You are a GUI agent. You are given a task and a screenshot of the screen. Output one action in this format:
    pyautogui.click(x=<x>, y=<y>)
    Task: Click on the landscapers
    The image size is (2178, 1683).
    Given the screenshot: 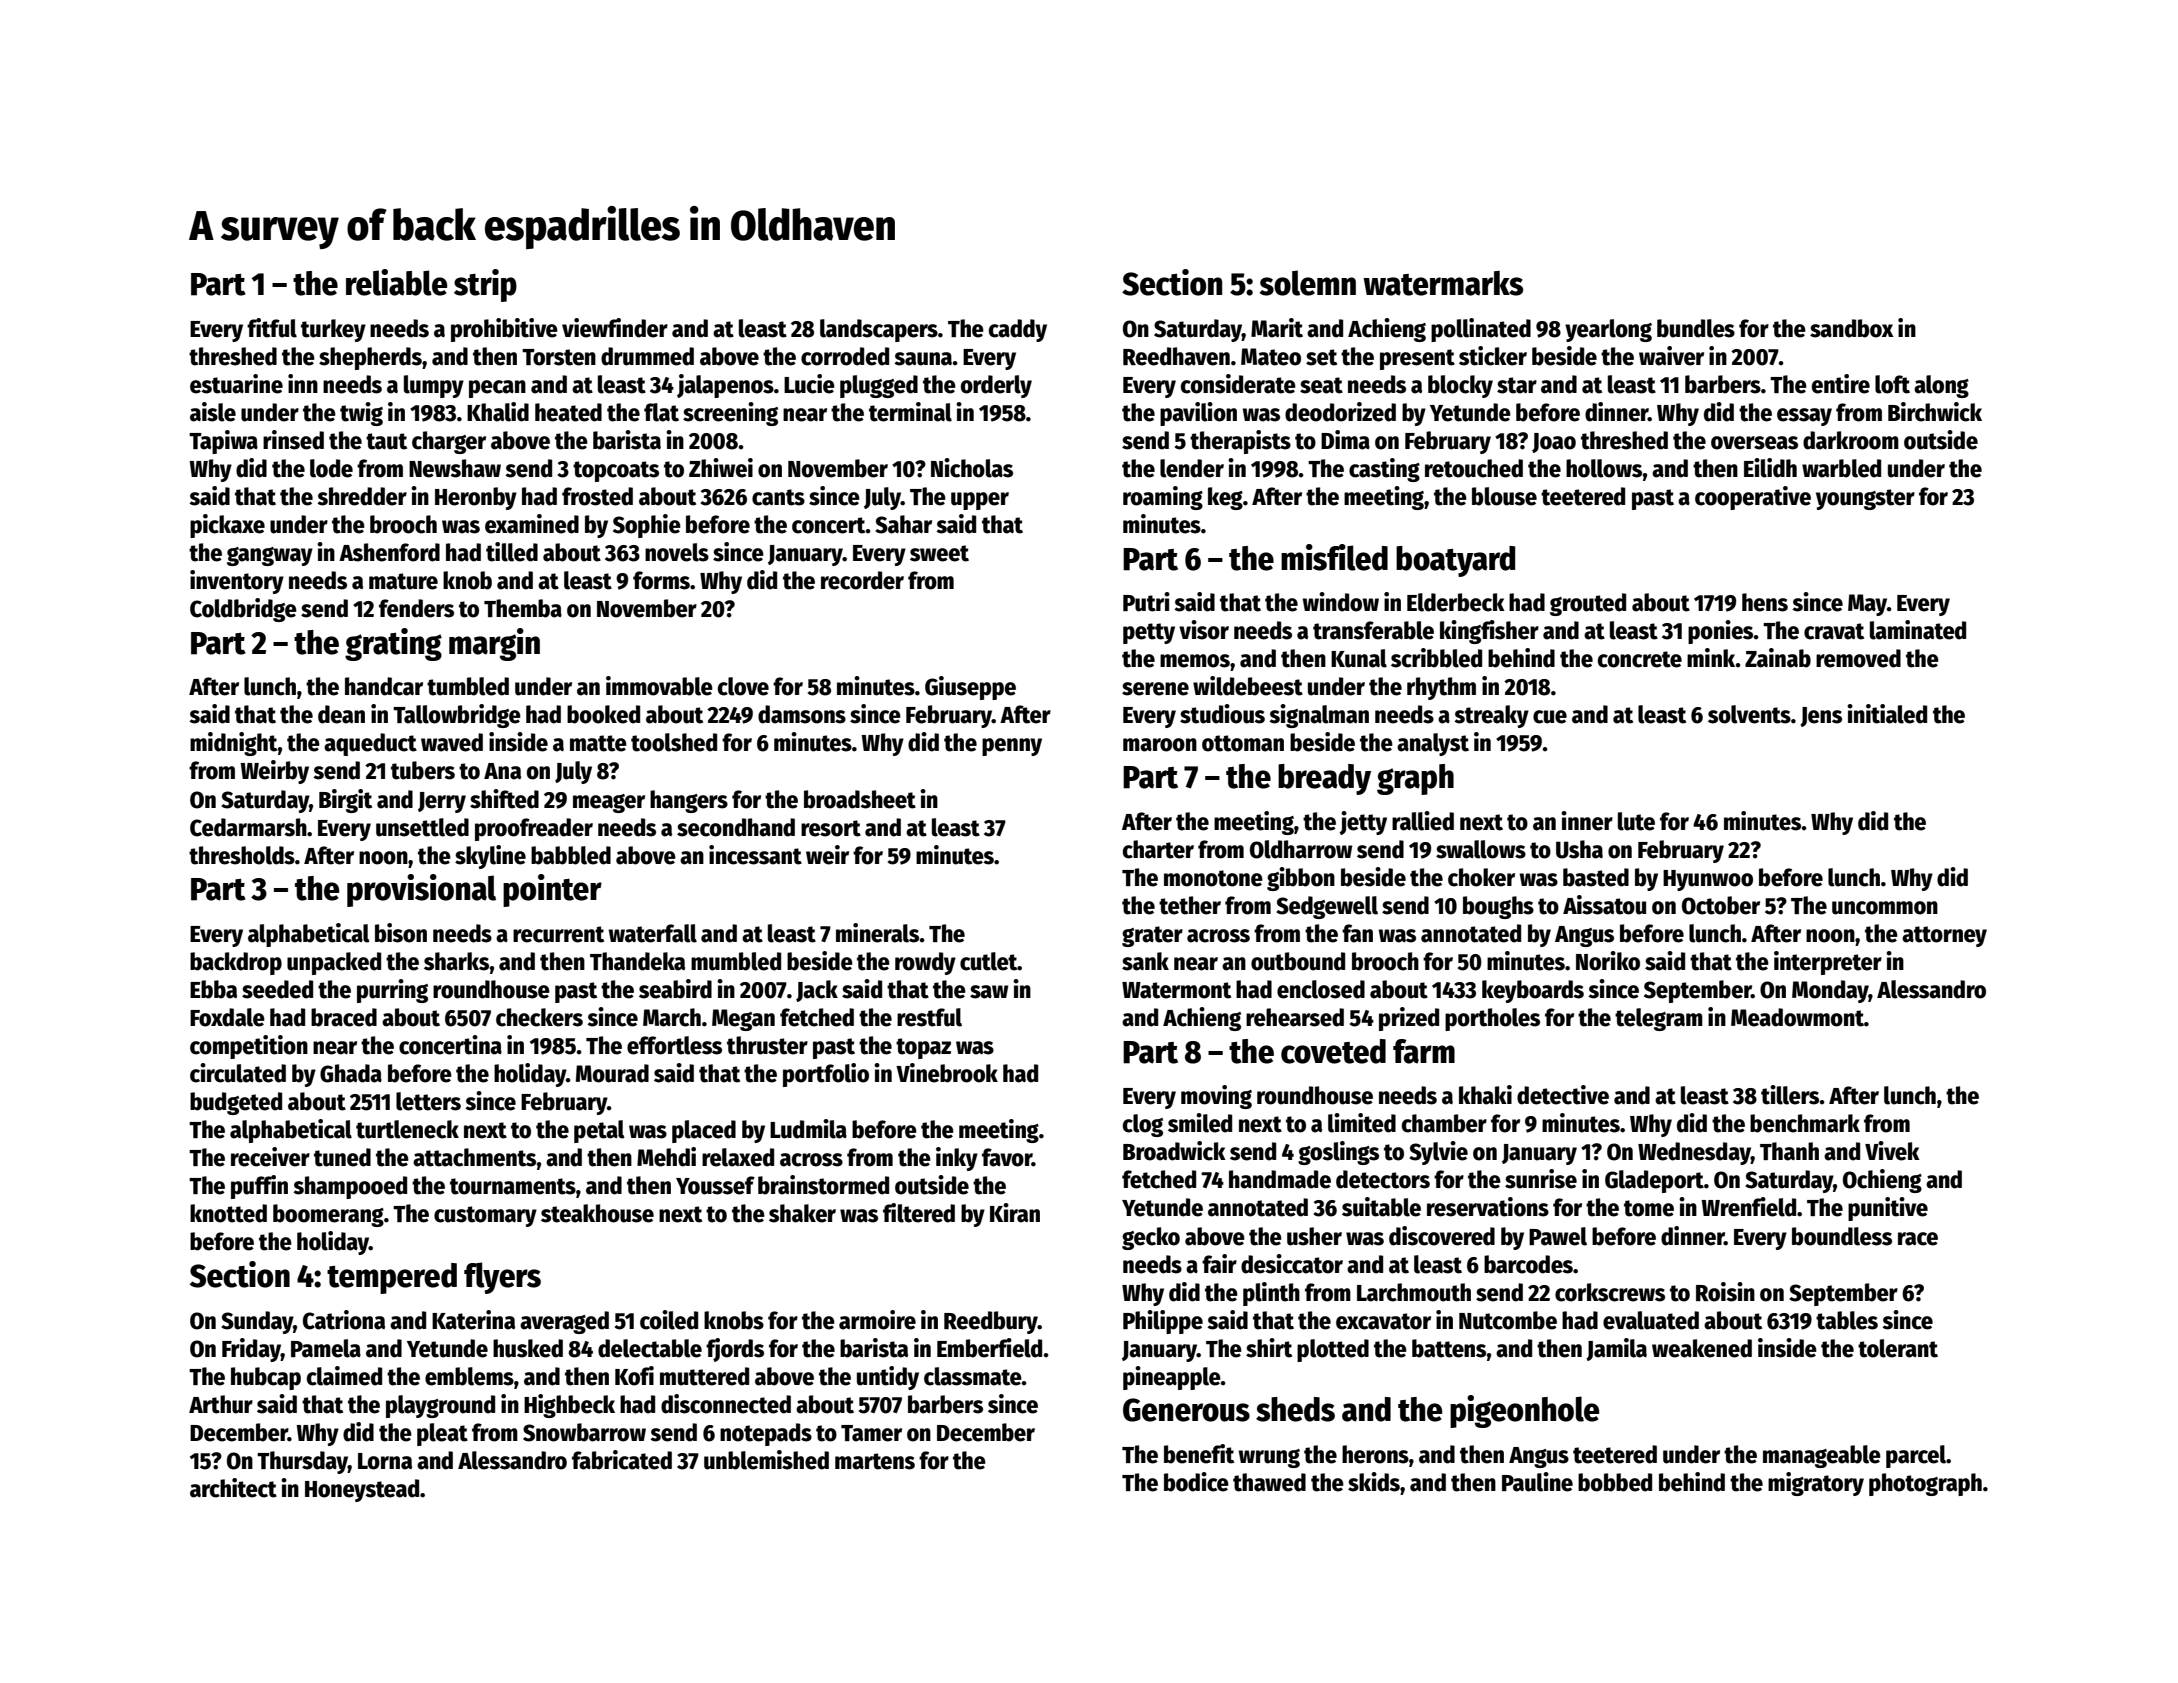 What is the action you would take?
    pyautogui.click(x=879, y=330)
